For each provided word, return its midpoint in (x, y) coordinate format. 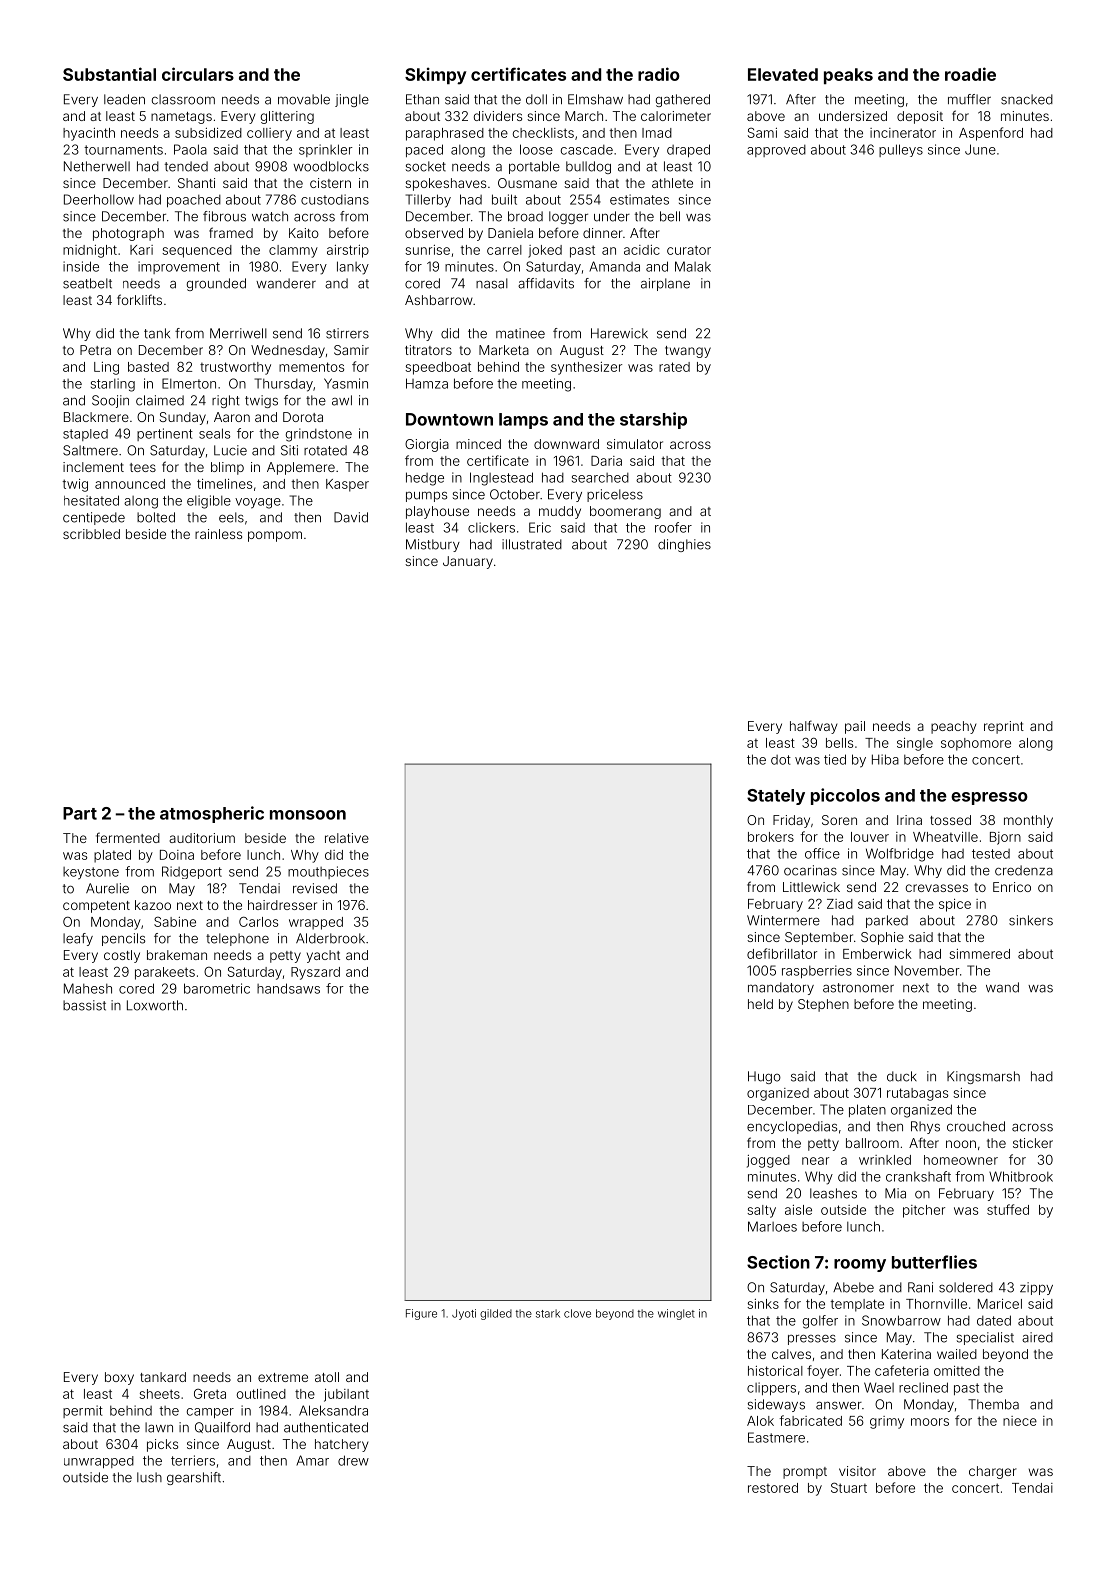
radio (659, 74)
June (980, 149)
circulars (198, 74)
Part (80, 813)
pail (855, 727)
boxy (119, 1378)
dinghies (684, 545)
